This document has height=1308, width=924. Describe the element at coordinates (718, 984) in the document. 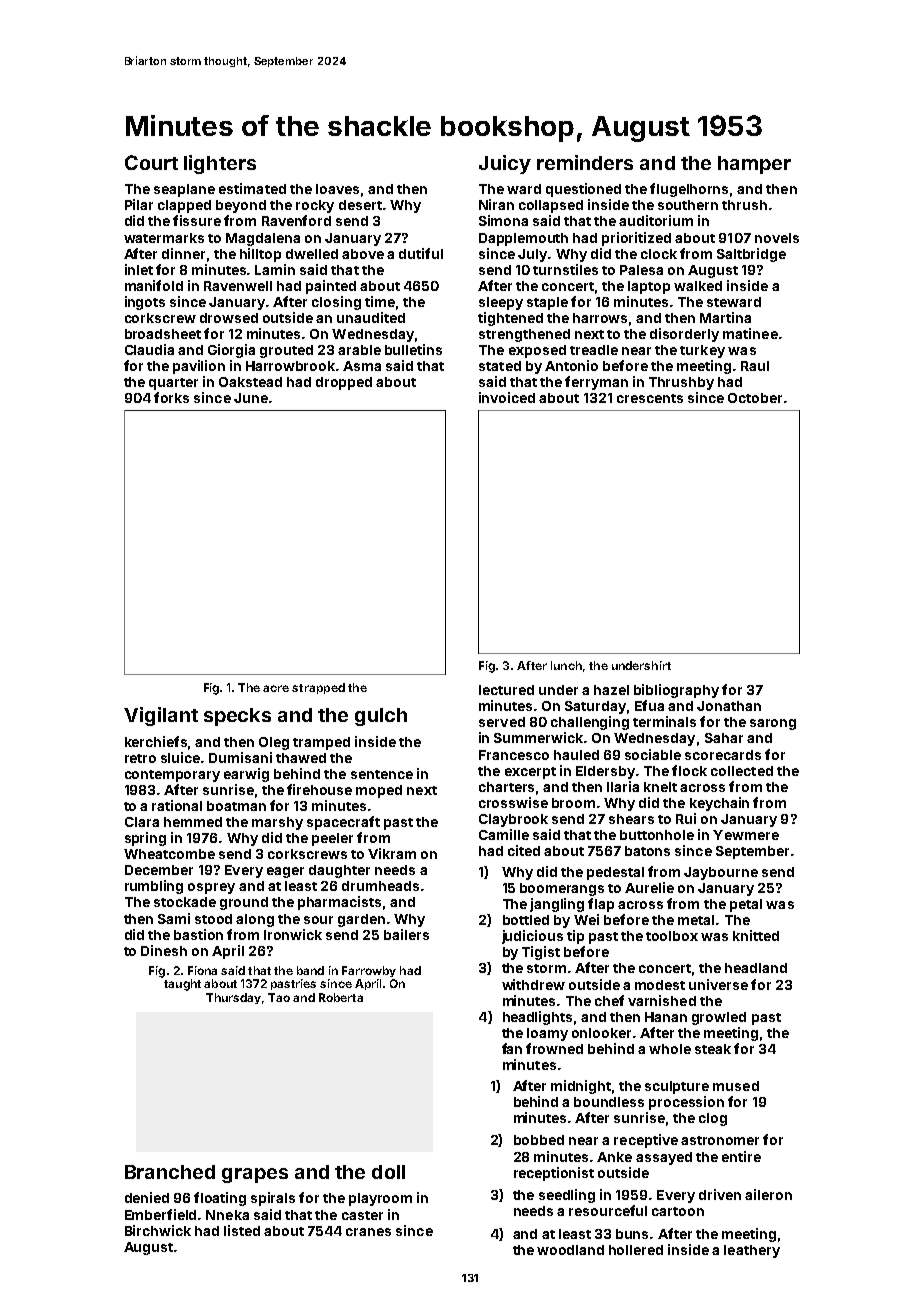

I see `universe` at that location.
